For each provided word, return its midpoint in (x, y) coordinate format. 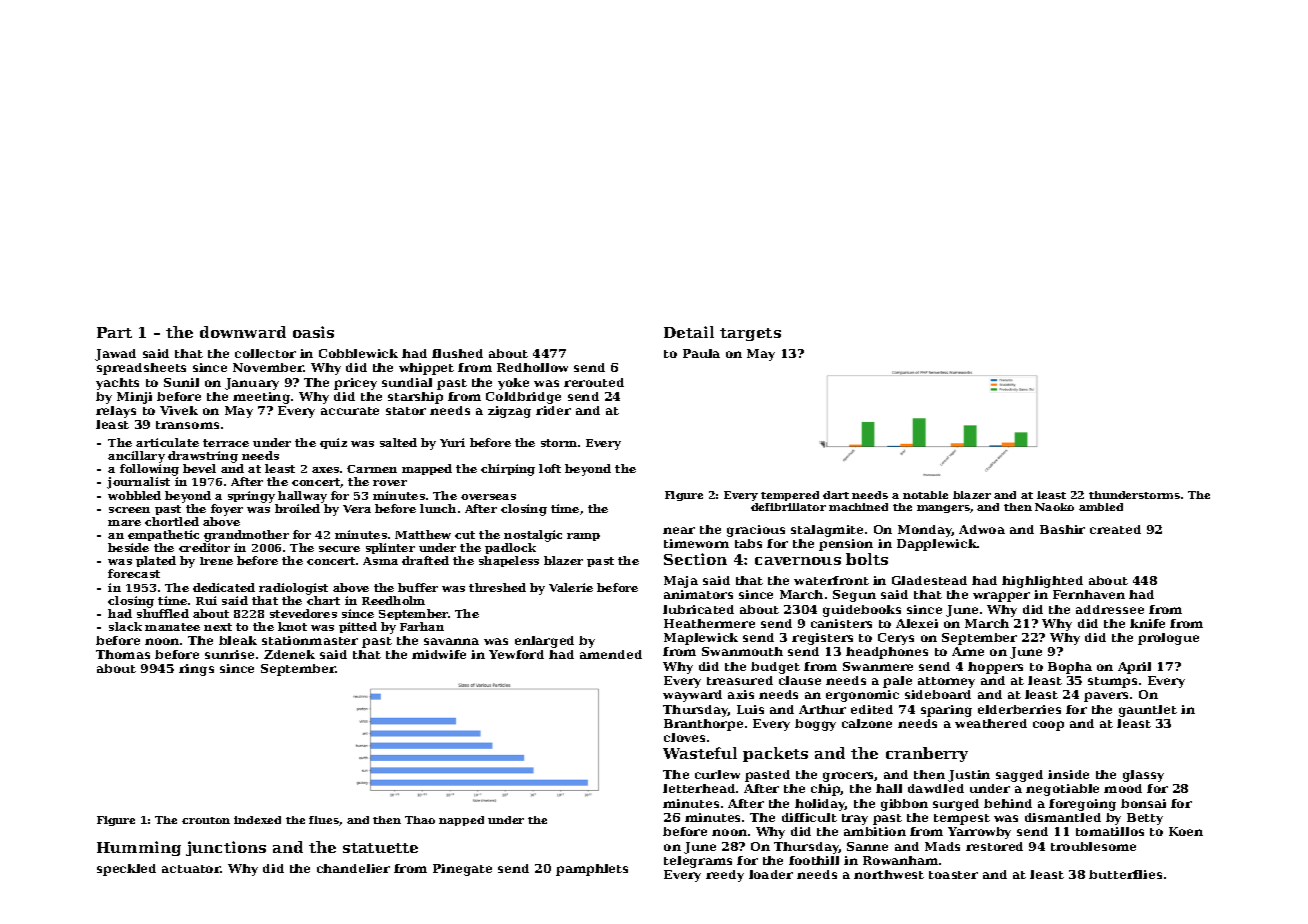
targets (750, 334)
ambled (1101, 507)
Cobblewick (358, 353)
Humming (139, 848)
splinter (390, 548)
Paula (701, 353)
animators (698, 594)
